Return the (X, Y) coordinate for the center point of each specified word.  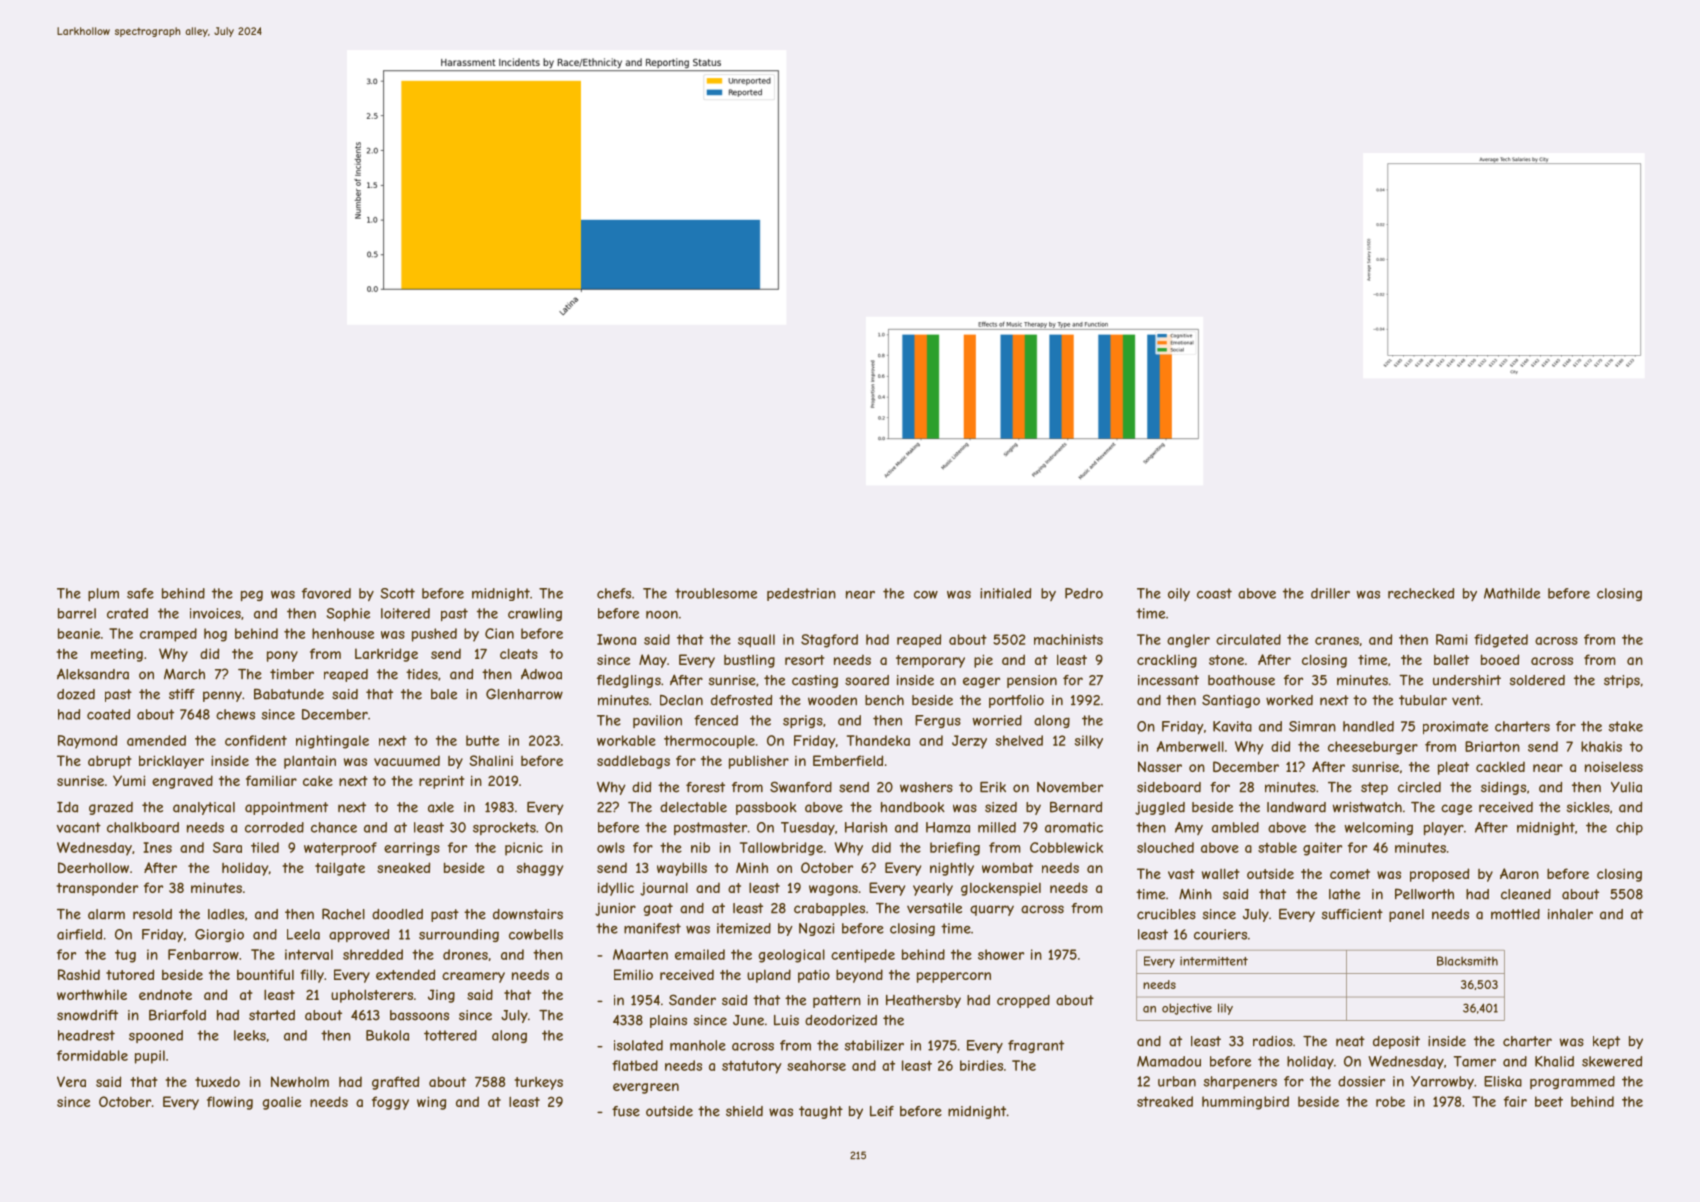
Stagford (829, 641)
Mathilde (1512, 593)
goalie (281, 1103)
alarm (106, 914)
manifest (652, 928)
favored (326, 593)
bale (444, 694)
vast (1181, 874)
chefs (614, 593)
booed (1500, 659)
